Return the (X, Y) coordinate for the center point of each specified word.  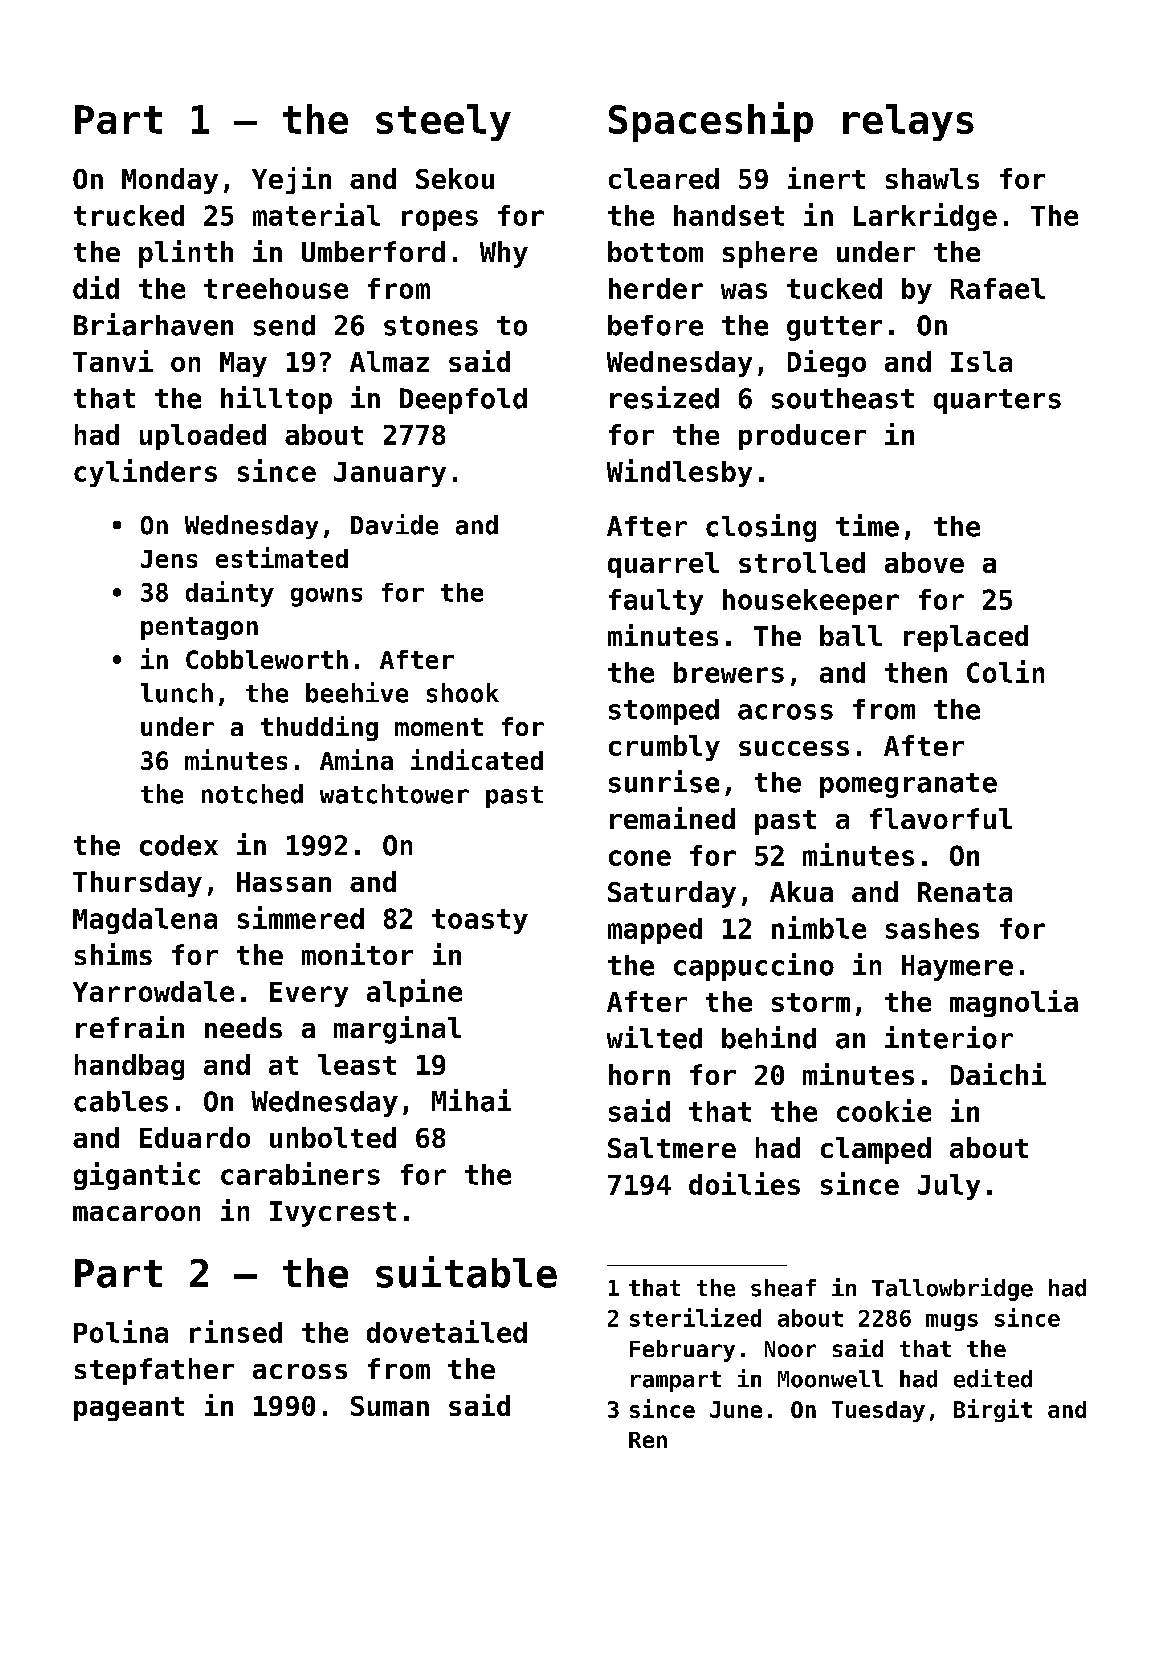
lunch (177, 693)
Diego (827, 363)
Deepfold (463, 401)
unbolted (333, 1137)
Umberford (373, 251)
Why (504, 254)
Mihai (471, 1100)
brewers (729, 672)
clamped (876, 1150)
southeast (843, 398)
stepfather (154, 1371)
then (916, 672)
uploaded (203, 437)
